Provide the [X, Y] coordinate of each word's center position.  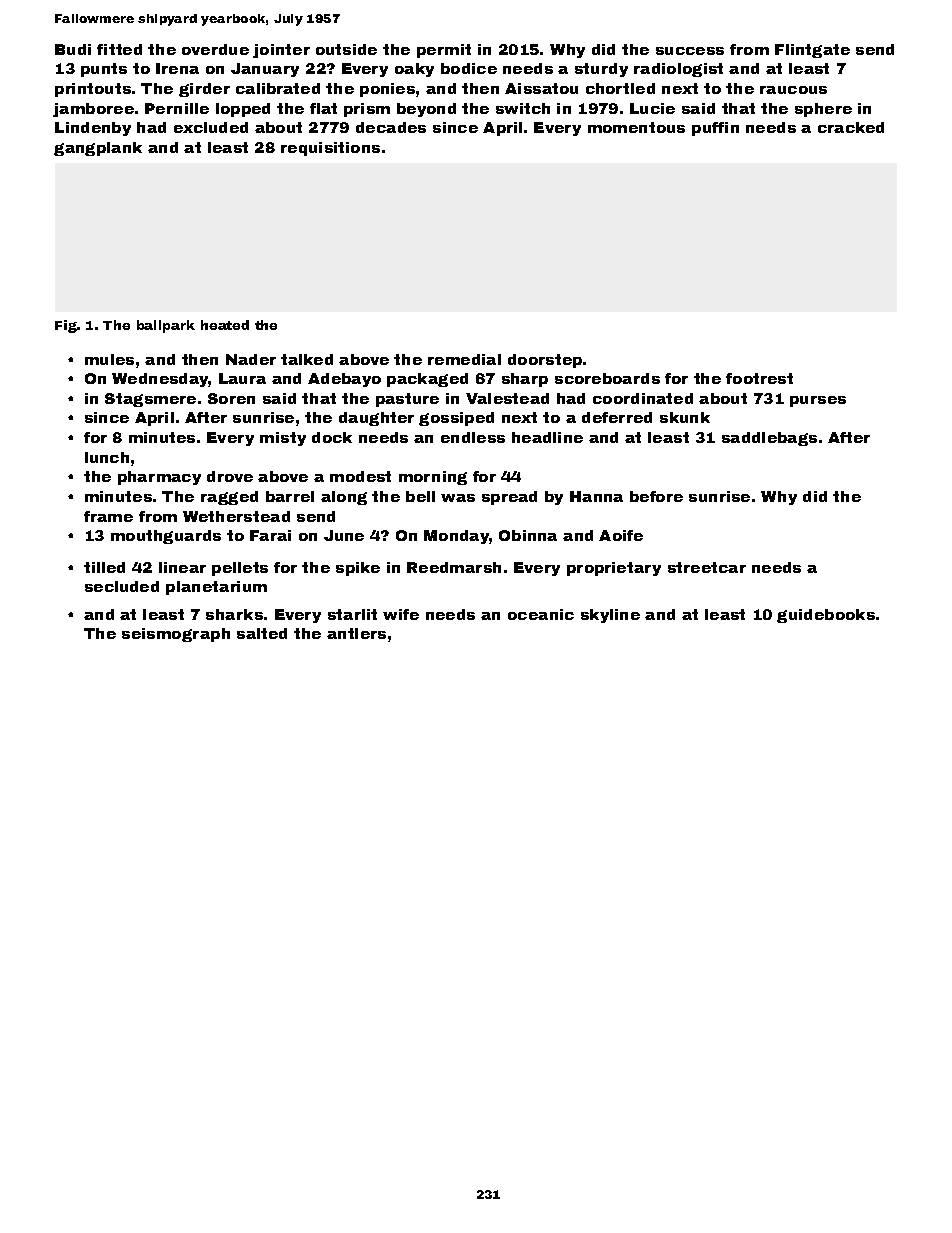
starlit [352, 614]
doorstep [545, 361]
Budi [73, 49]
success [690, 51]
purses [818, 401]
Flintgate [812, 51]
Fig [66, 326]
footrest [759, 378]
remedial [464, 359]
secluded [122, 586]
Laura [242, 378]
